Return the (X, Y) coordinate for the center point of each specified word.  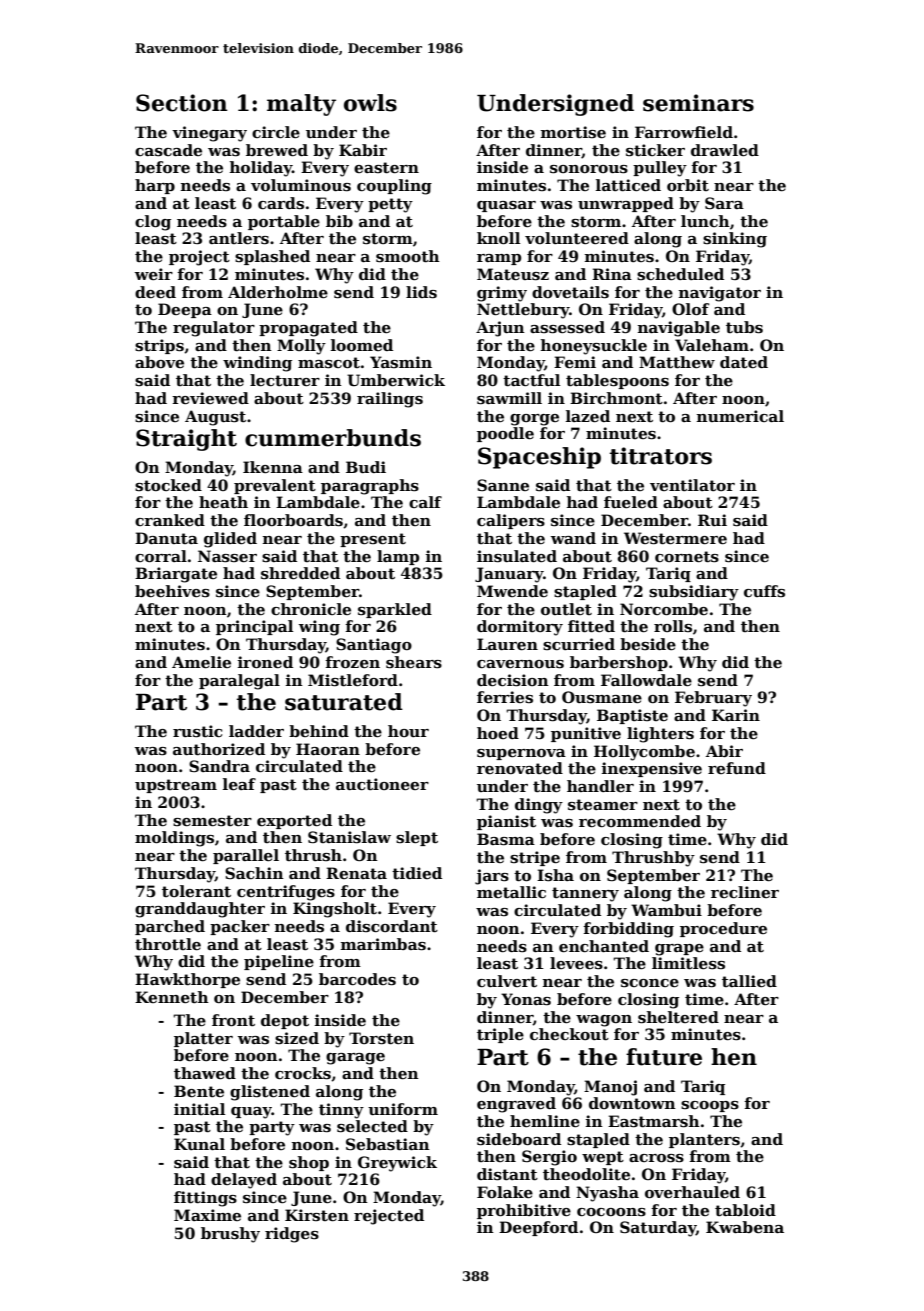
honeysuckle (594, 347)
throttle (168, 944)
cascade (168, 150)
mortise (573, 132)
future (664, 1057)
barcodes (357, 979)
